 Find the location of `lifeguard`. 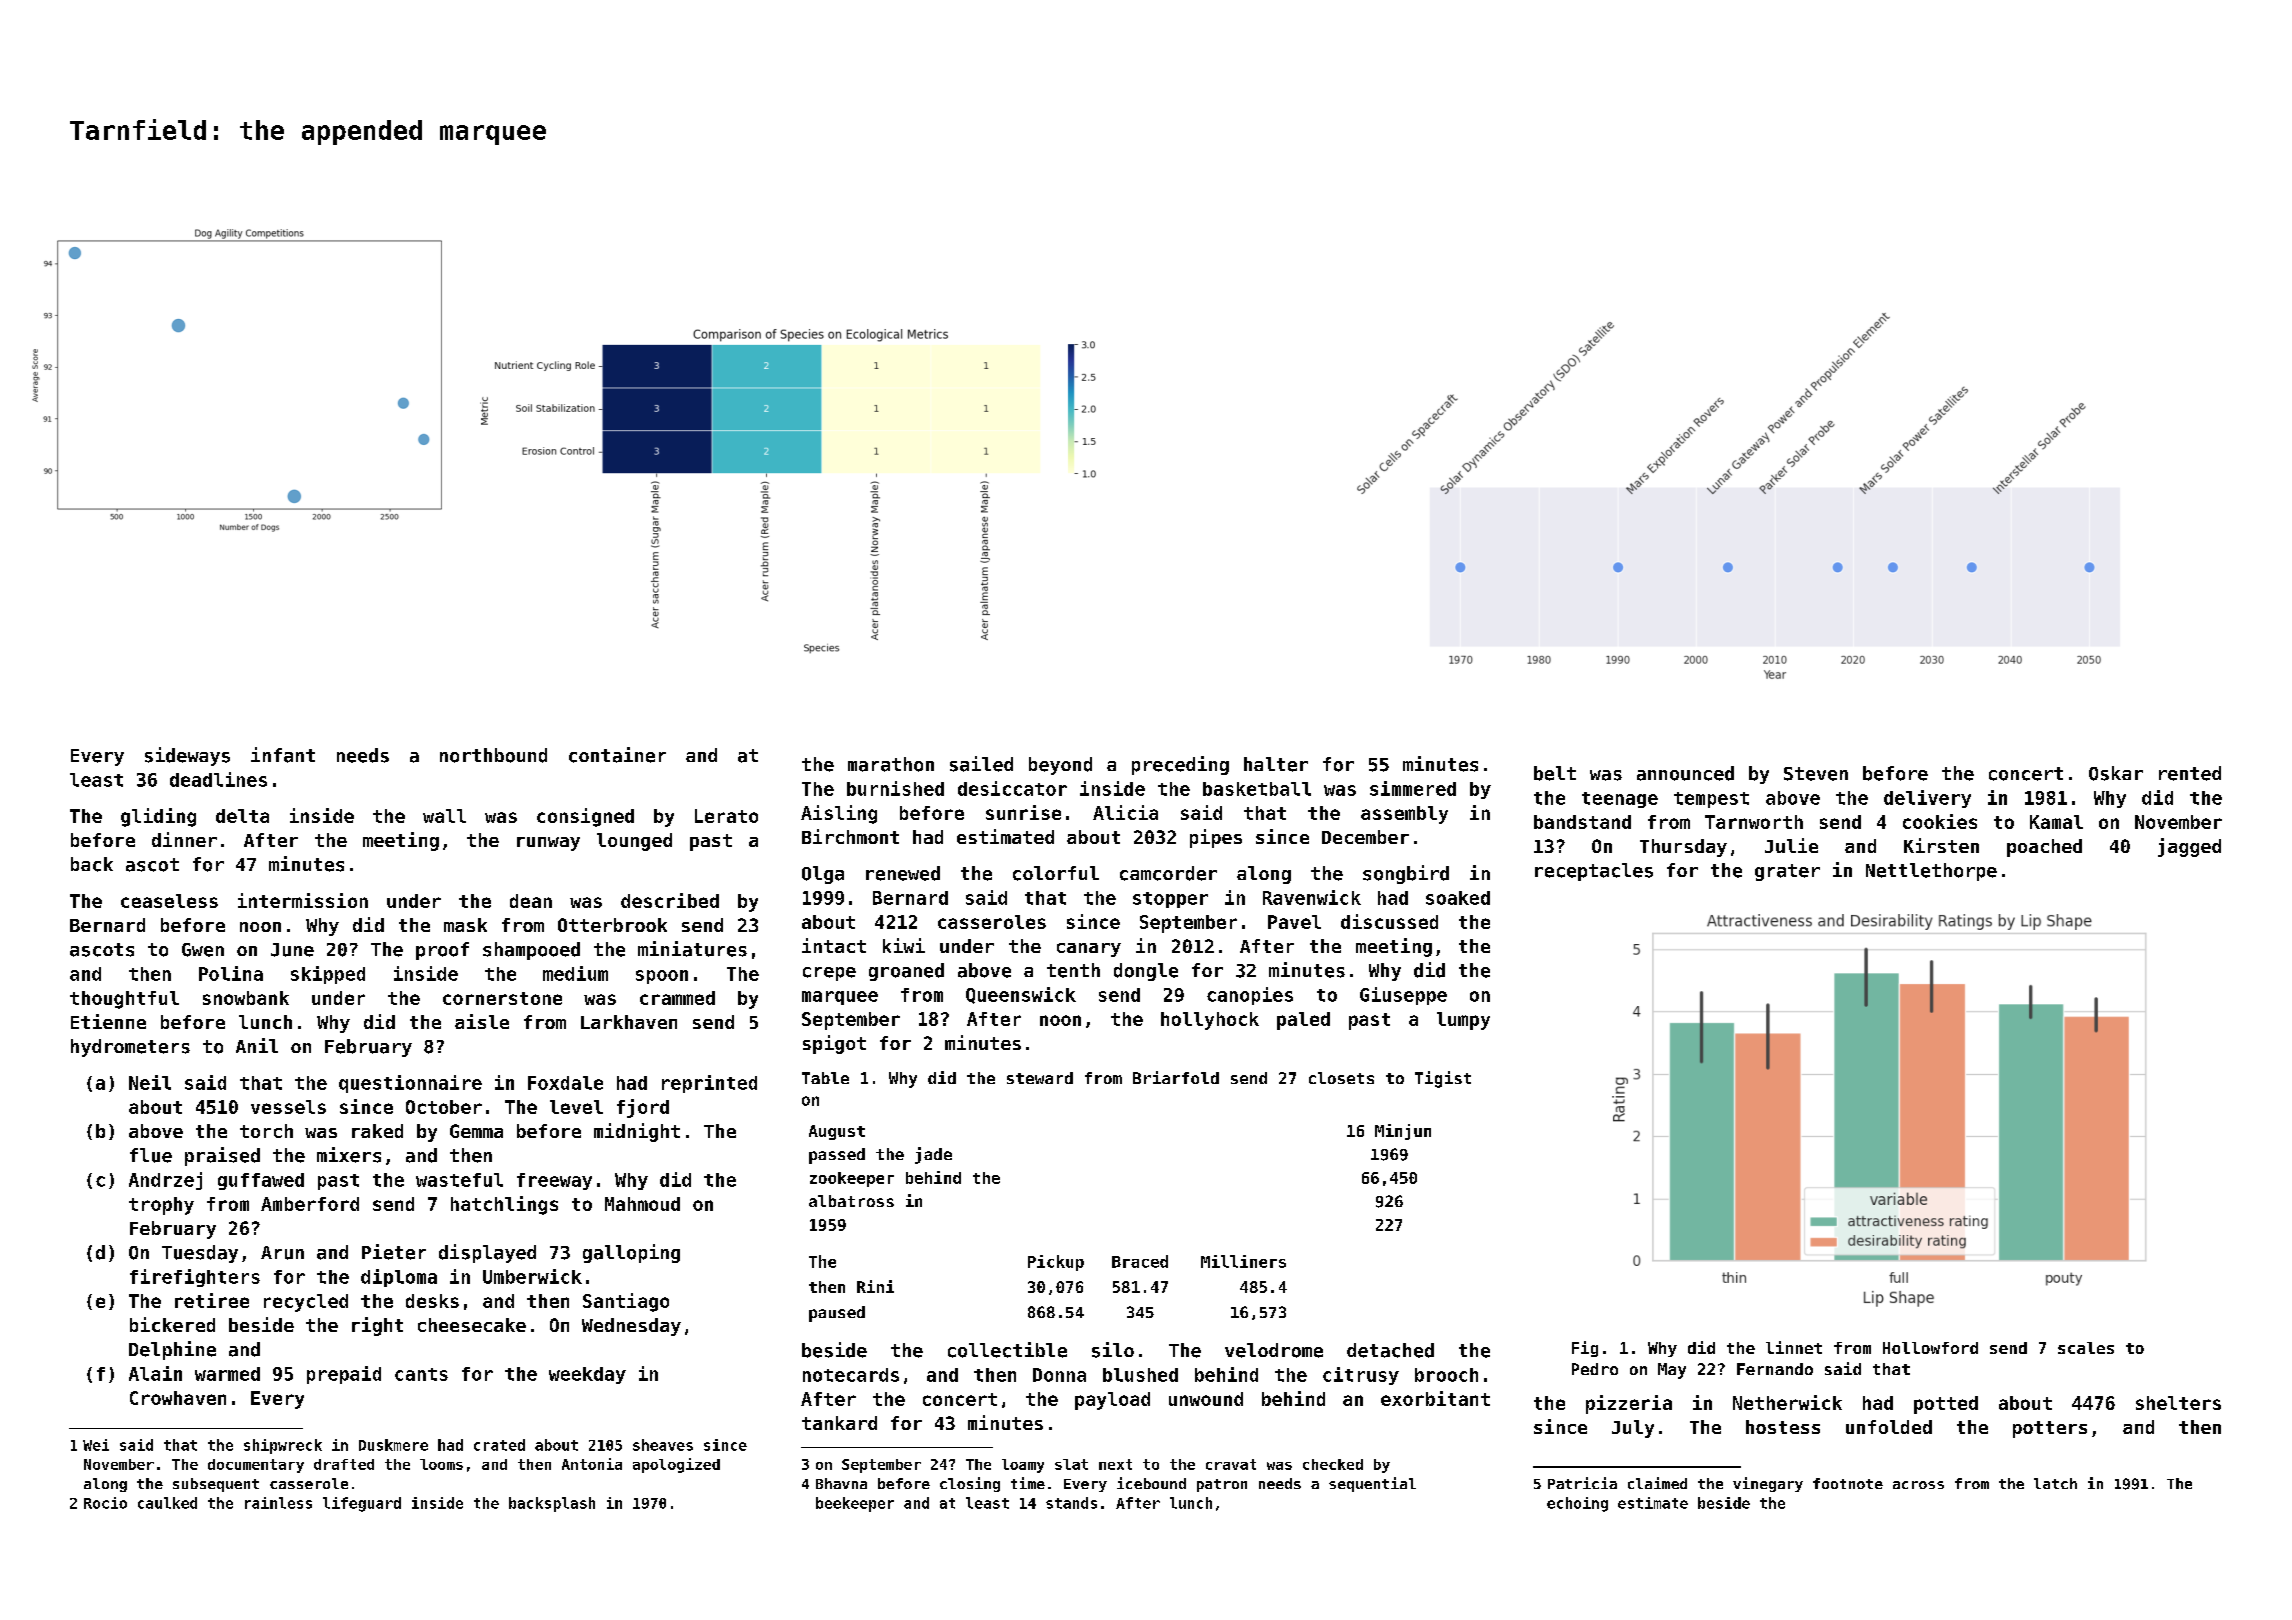

lifeguard is located at coordinates (362, 1504).
